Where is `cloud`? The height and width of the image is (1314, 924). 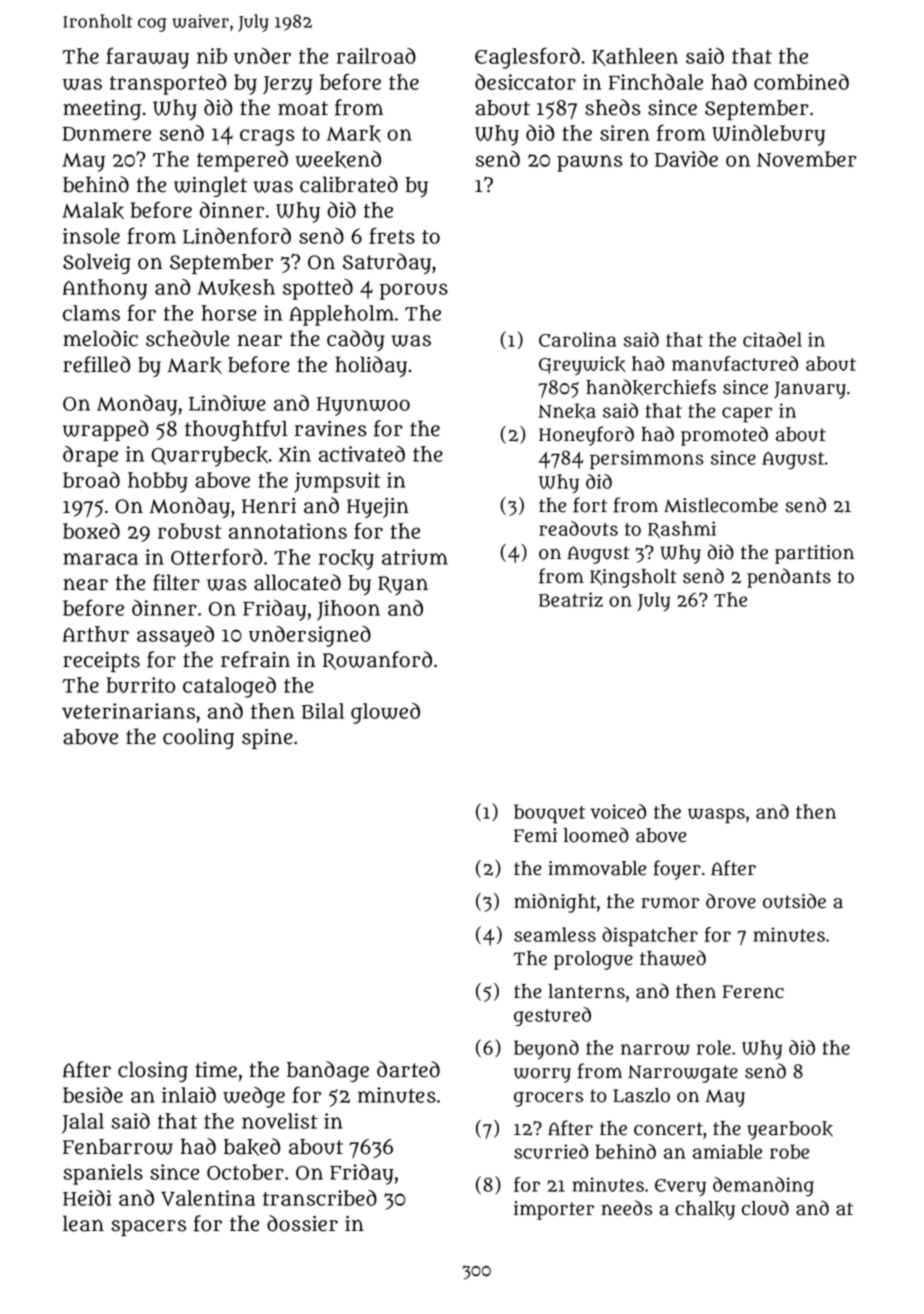
cloud is located at coordinates (765, 1208).
